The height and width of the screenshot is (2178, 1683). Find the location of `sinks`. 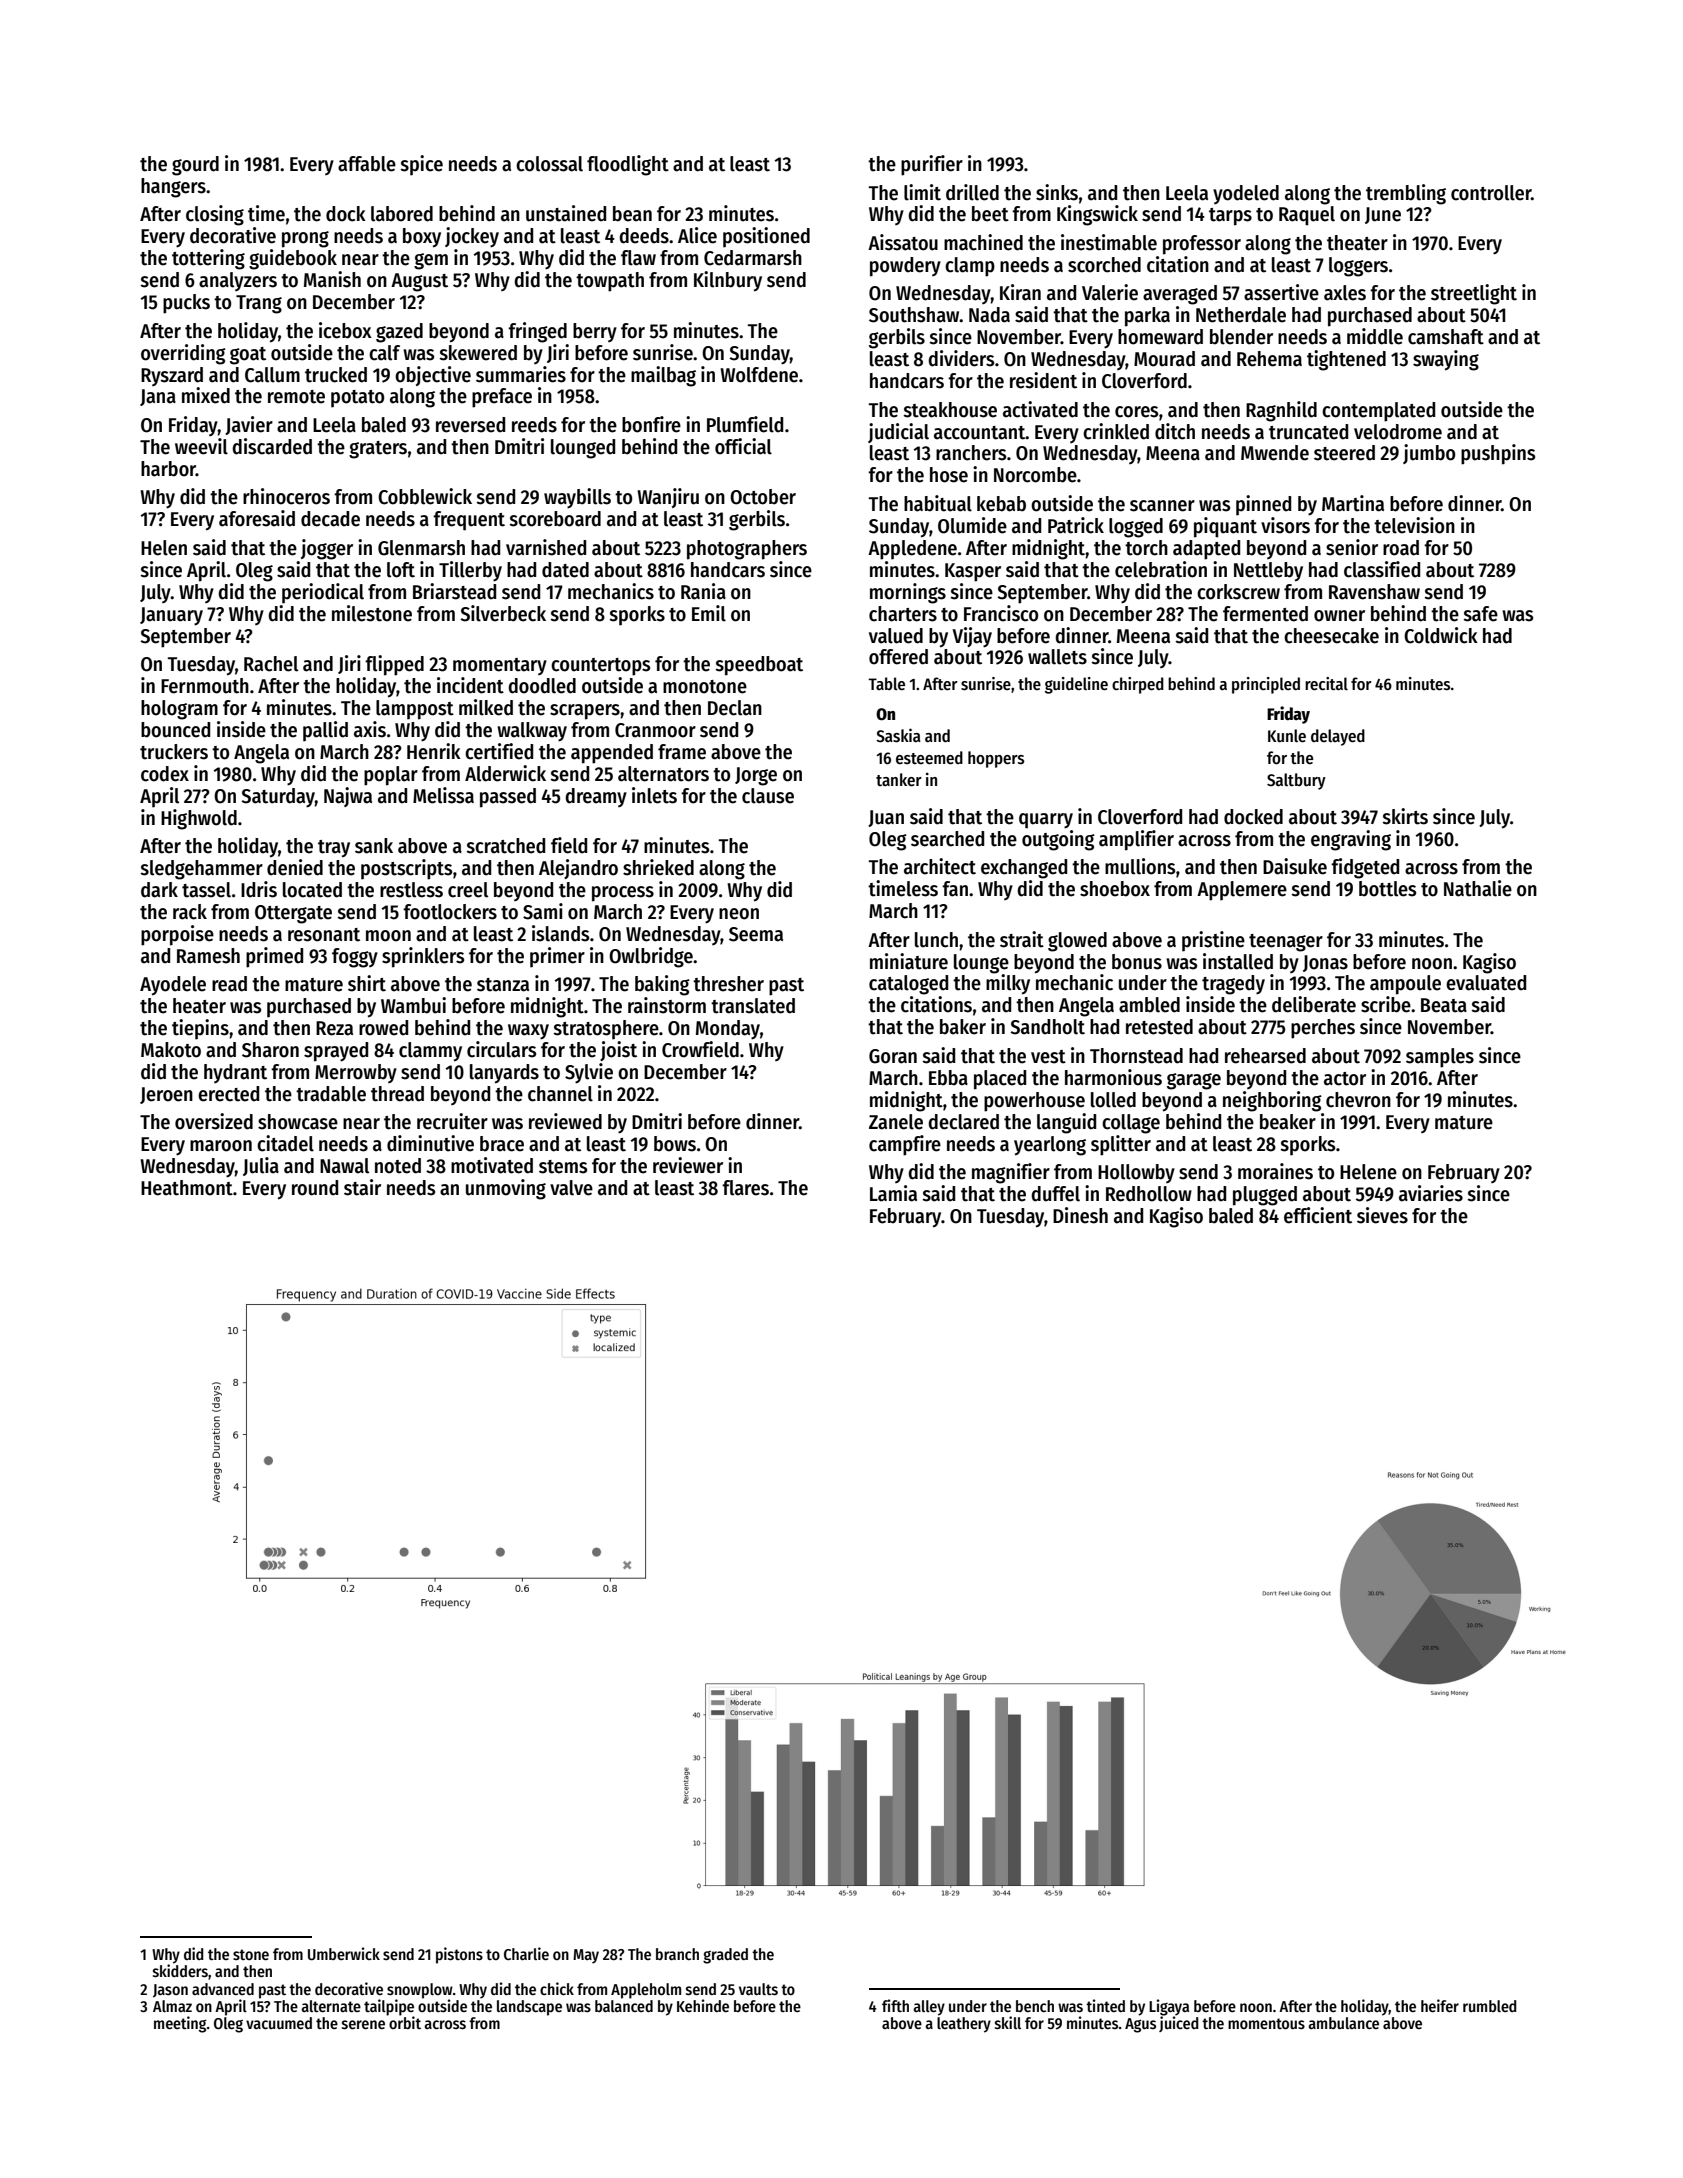

sinks is located at coordinates (1057, 192).
